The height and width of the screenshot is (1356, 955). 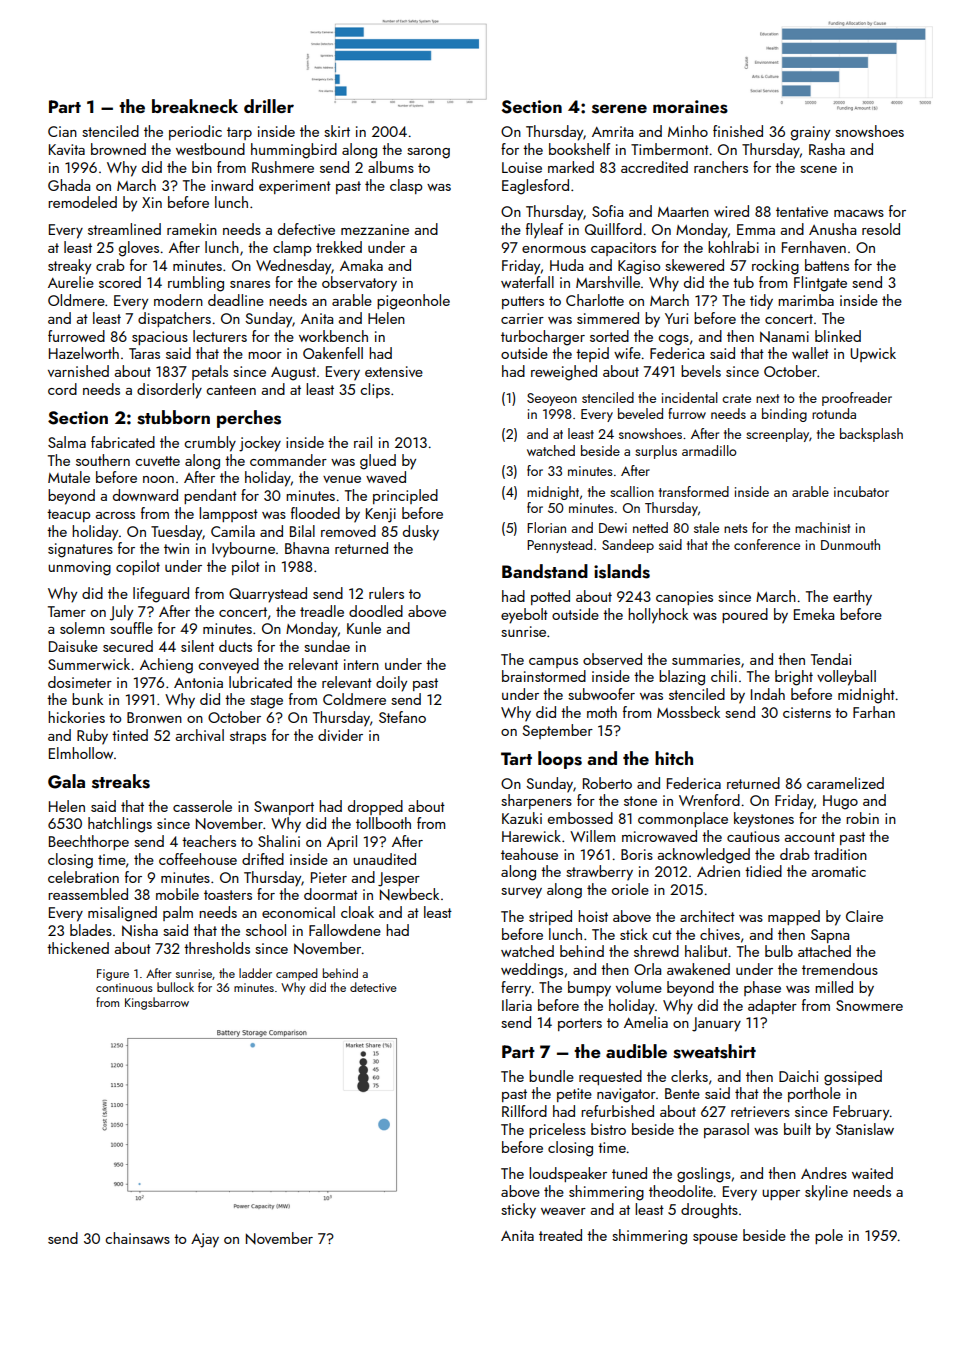 I want to click on cut, so click(x=662, y=935).
